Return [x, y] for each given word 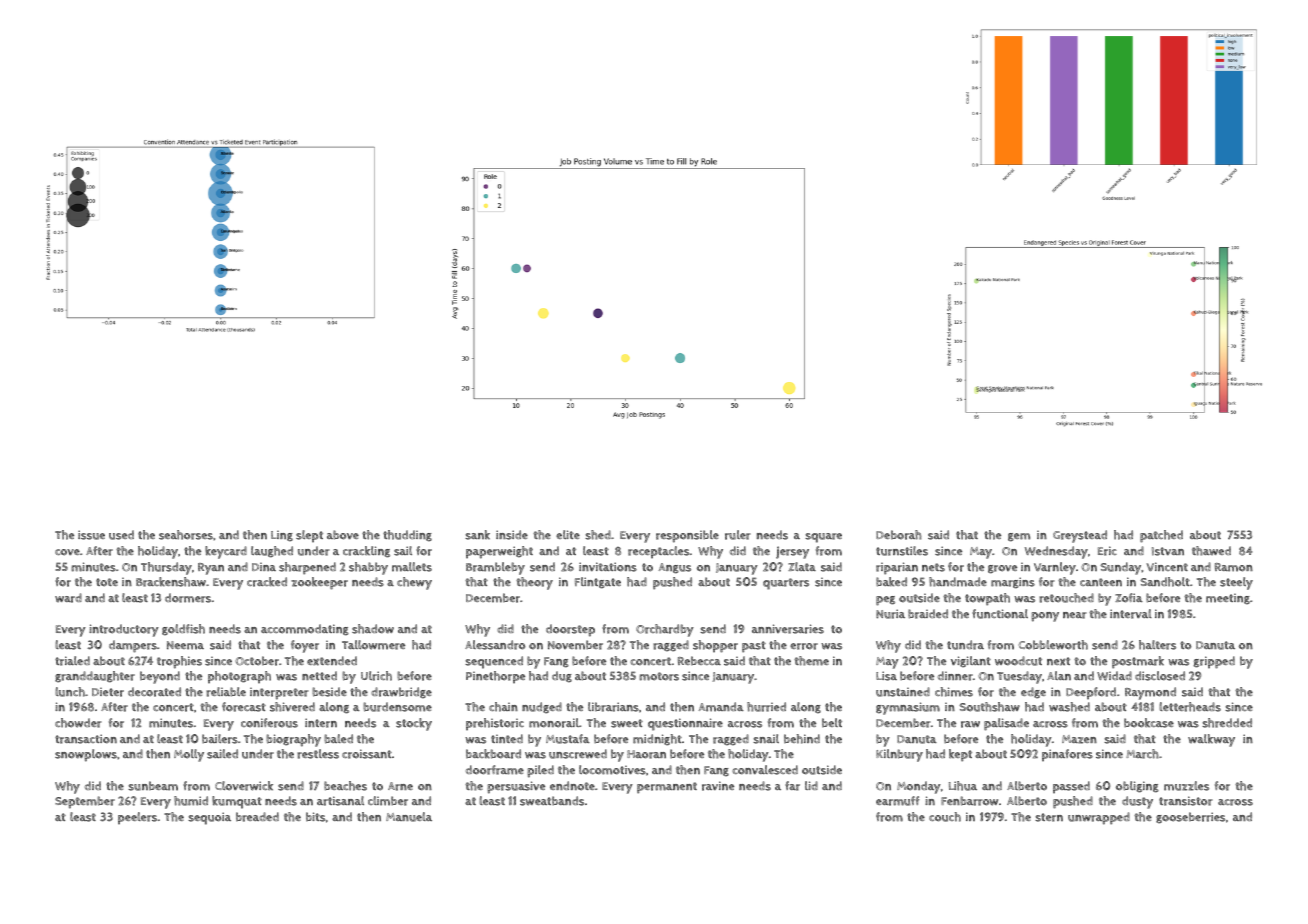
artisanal [340, 801]
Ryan [211, 569]
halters [1157, 645]
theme [811, 661]
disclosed [1160, 676]
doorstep [570, 630]
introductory [124, 630]
